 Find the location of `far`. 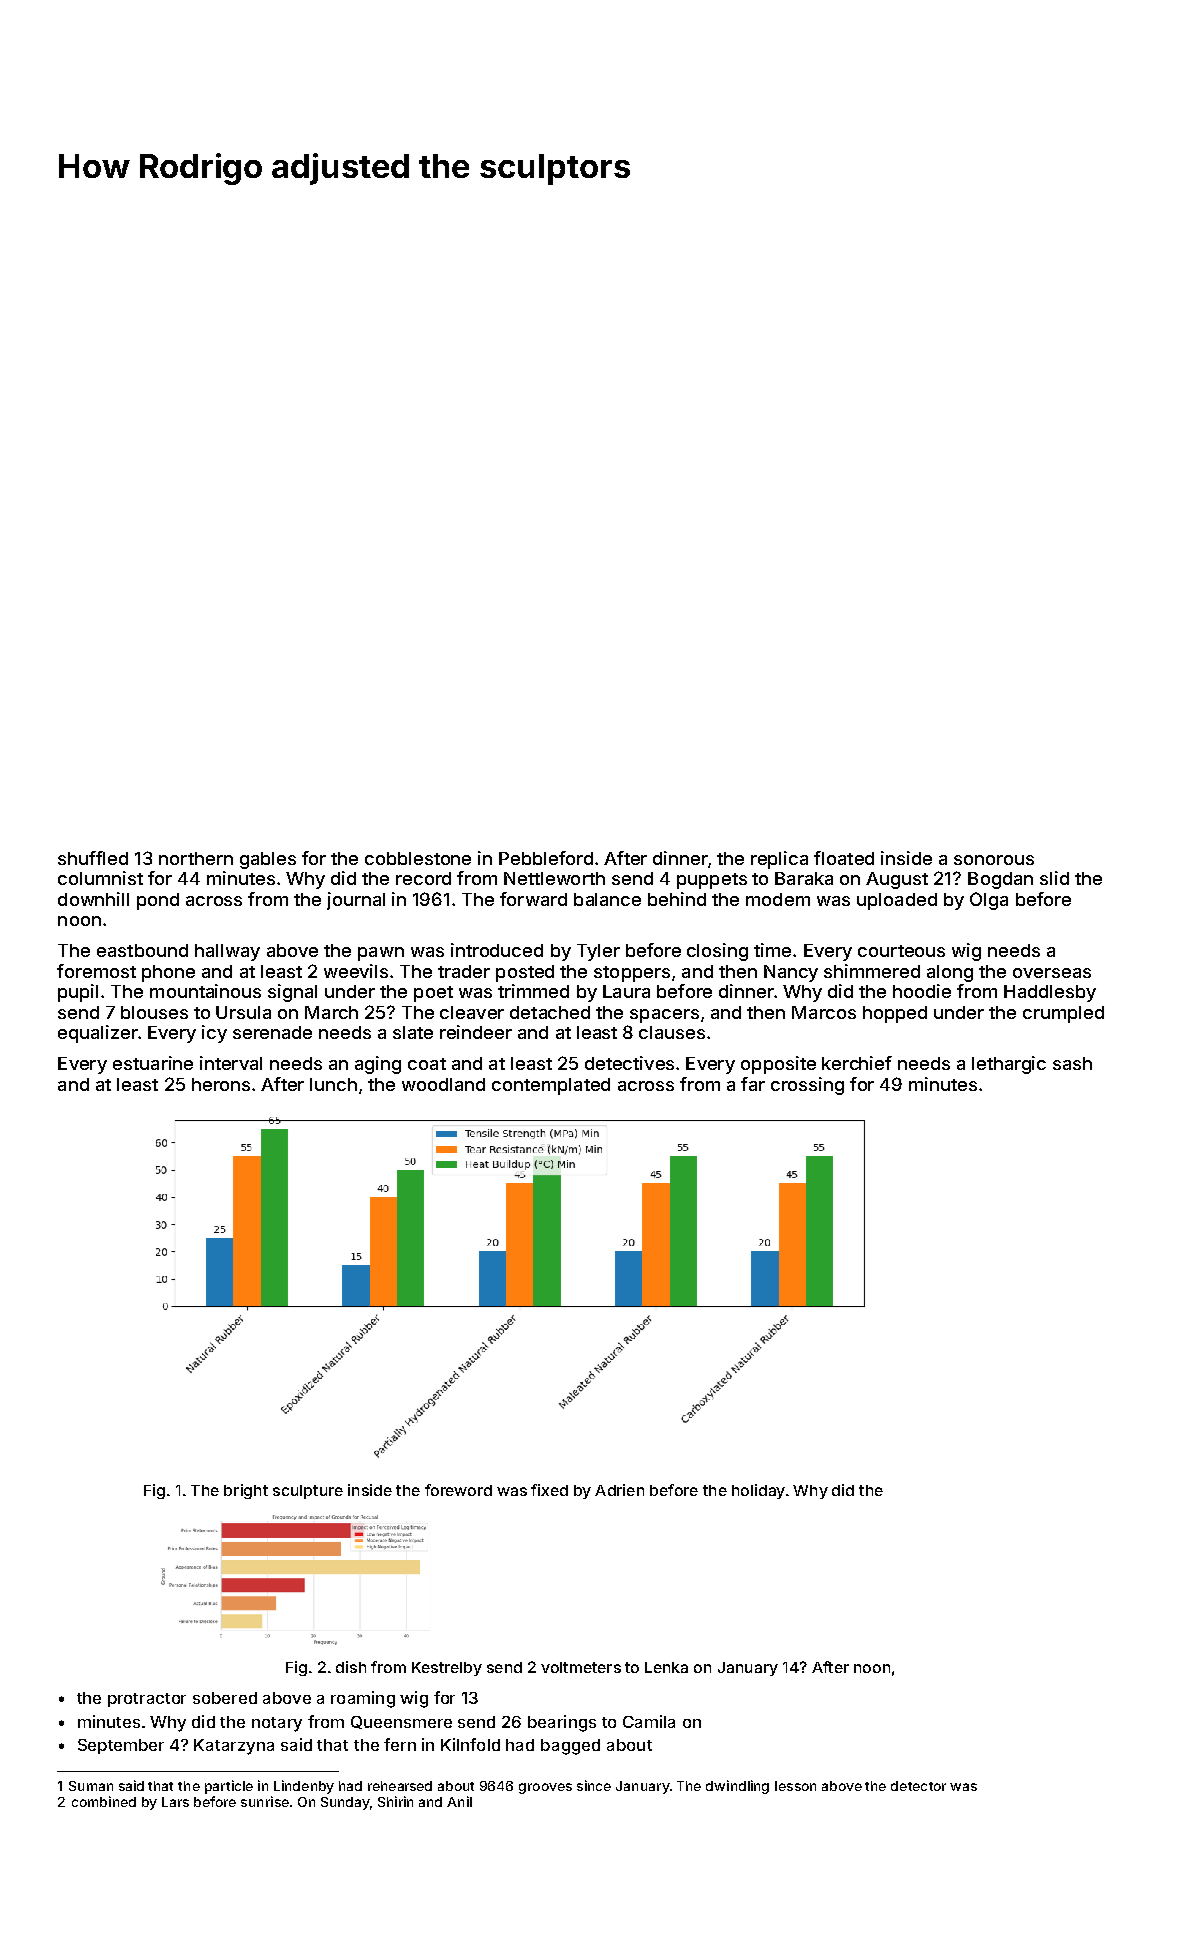

far is located at coordinates (753, 1084).
